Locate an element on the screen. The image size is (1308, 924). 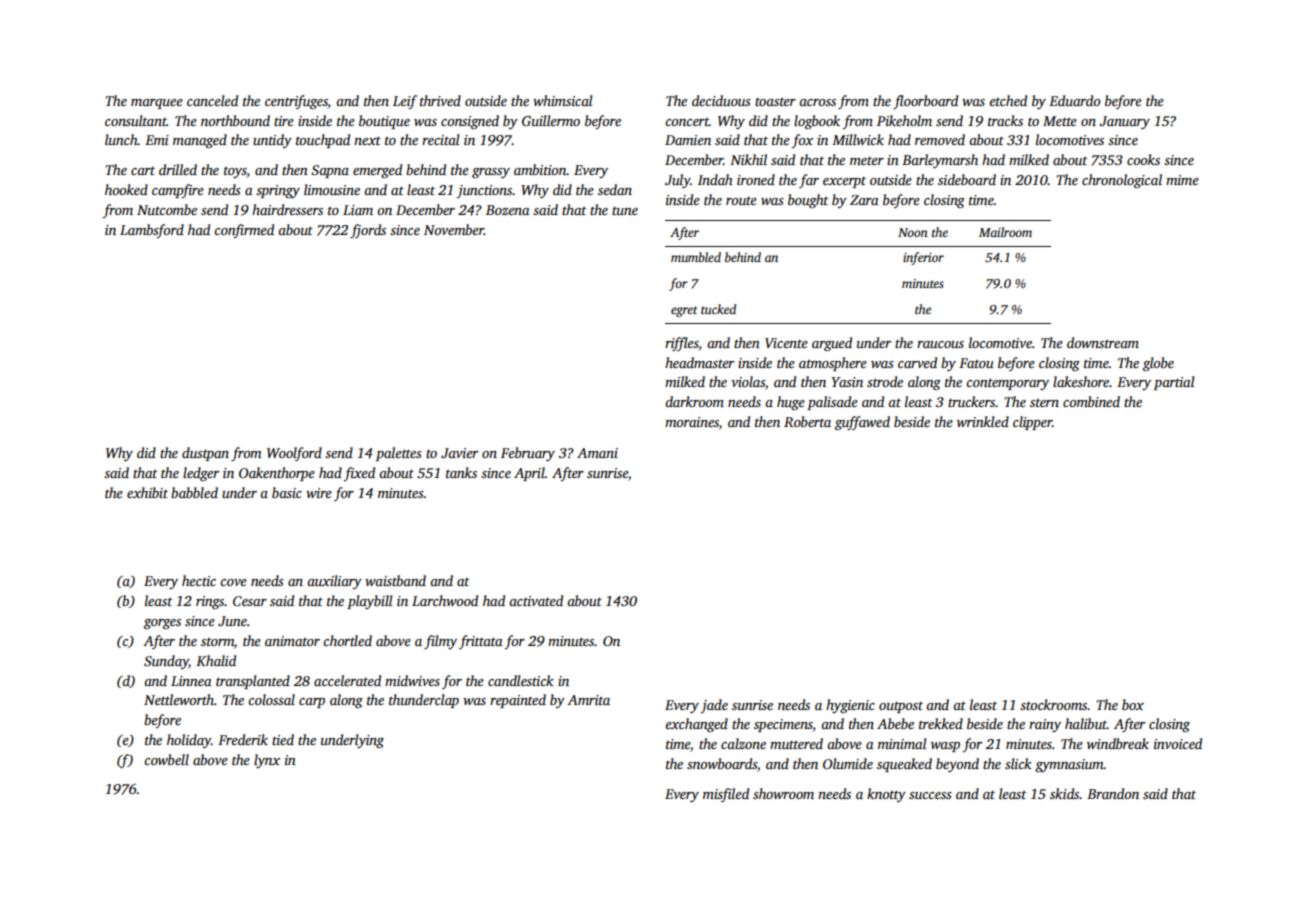
Eduardo is located at coordinates (1074, 100).
